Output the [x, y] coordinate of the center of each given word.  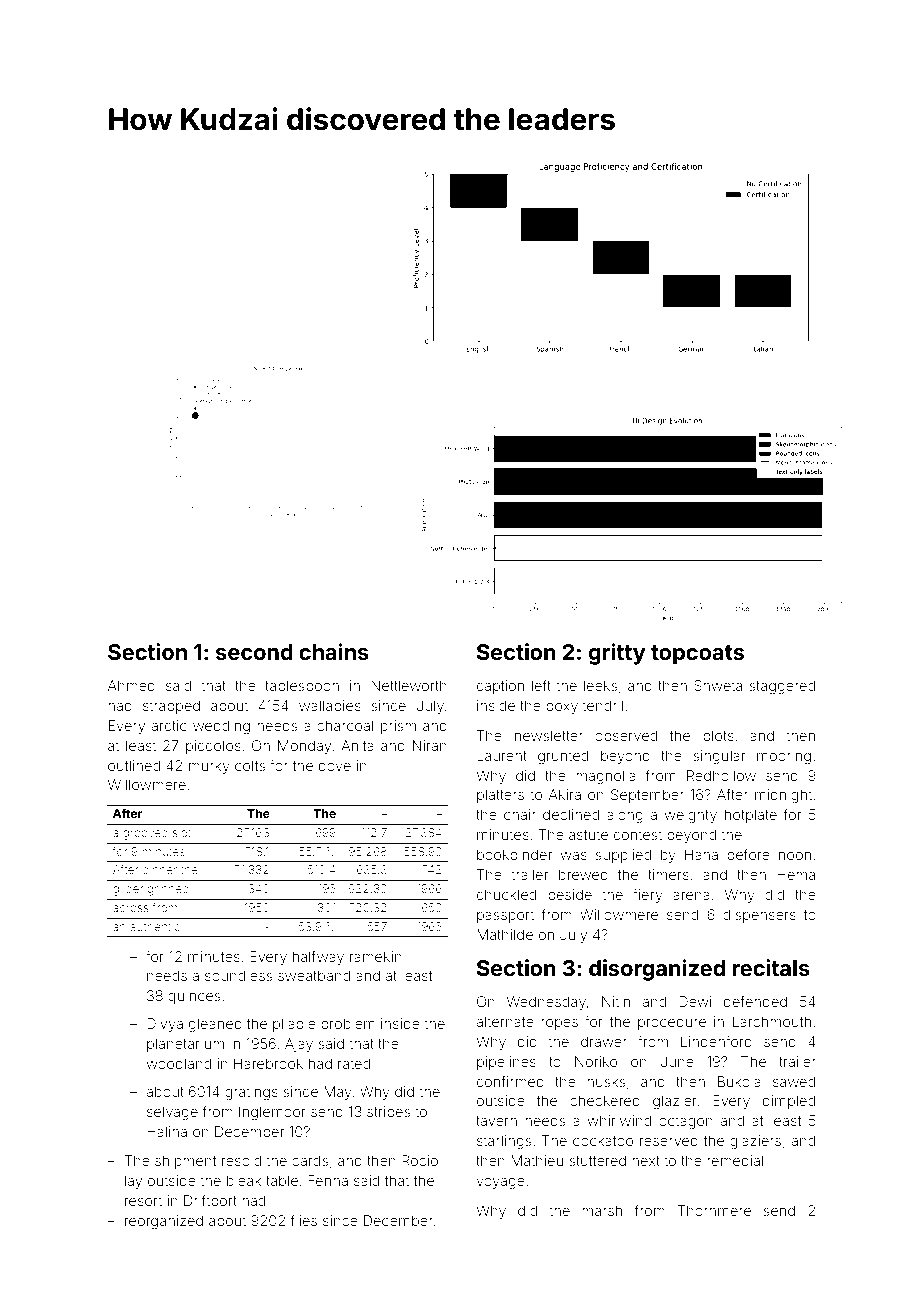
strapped [171, 707]
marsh [602, 1210]
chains [334, 651]
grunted [563, 757]
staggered [782, 687]
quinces [194, 997]
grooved [145, 834]
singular [719, 757]
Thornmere [714, 1210]
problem [348, 1025]
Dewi [695, 1001]
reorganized [164, 1222]
